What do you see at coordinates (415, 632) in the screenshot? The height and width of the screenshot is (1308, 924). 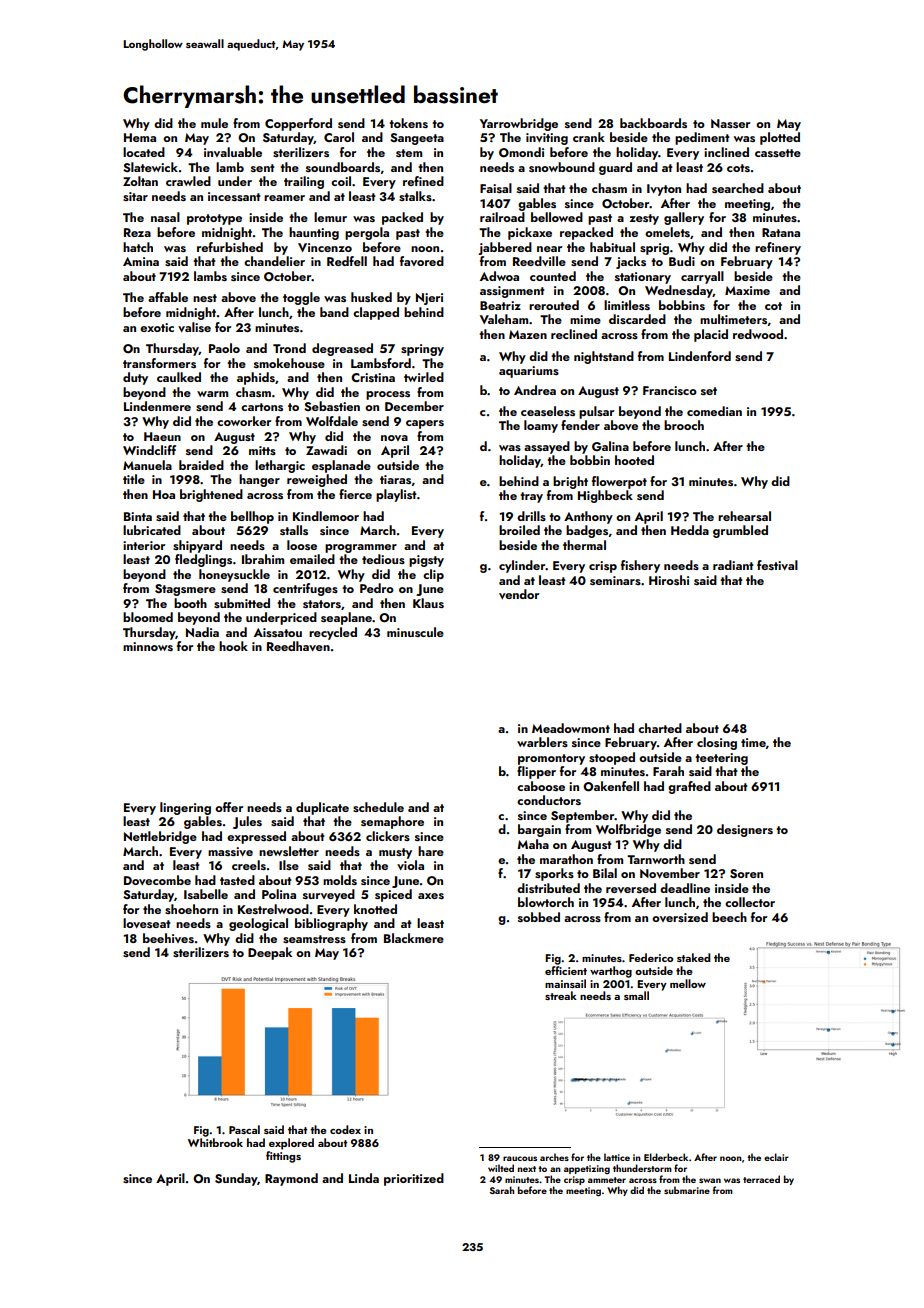 I see `minuscule` at bounding box center [415, 632].
